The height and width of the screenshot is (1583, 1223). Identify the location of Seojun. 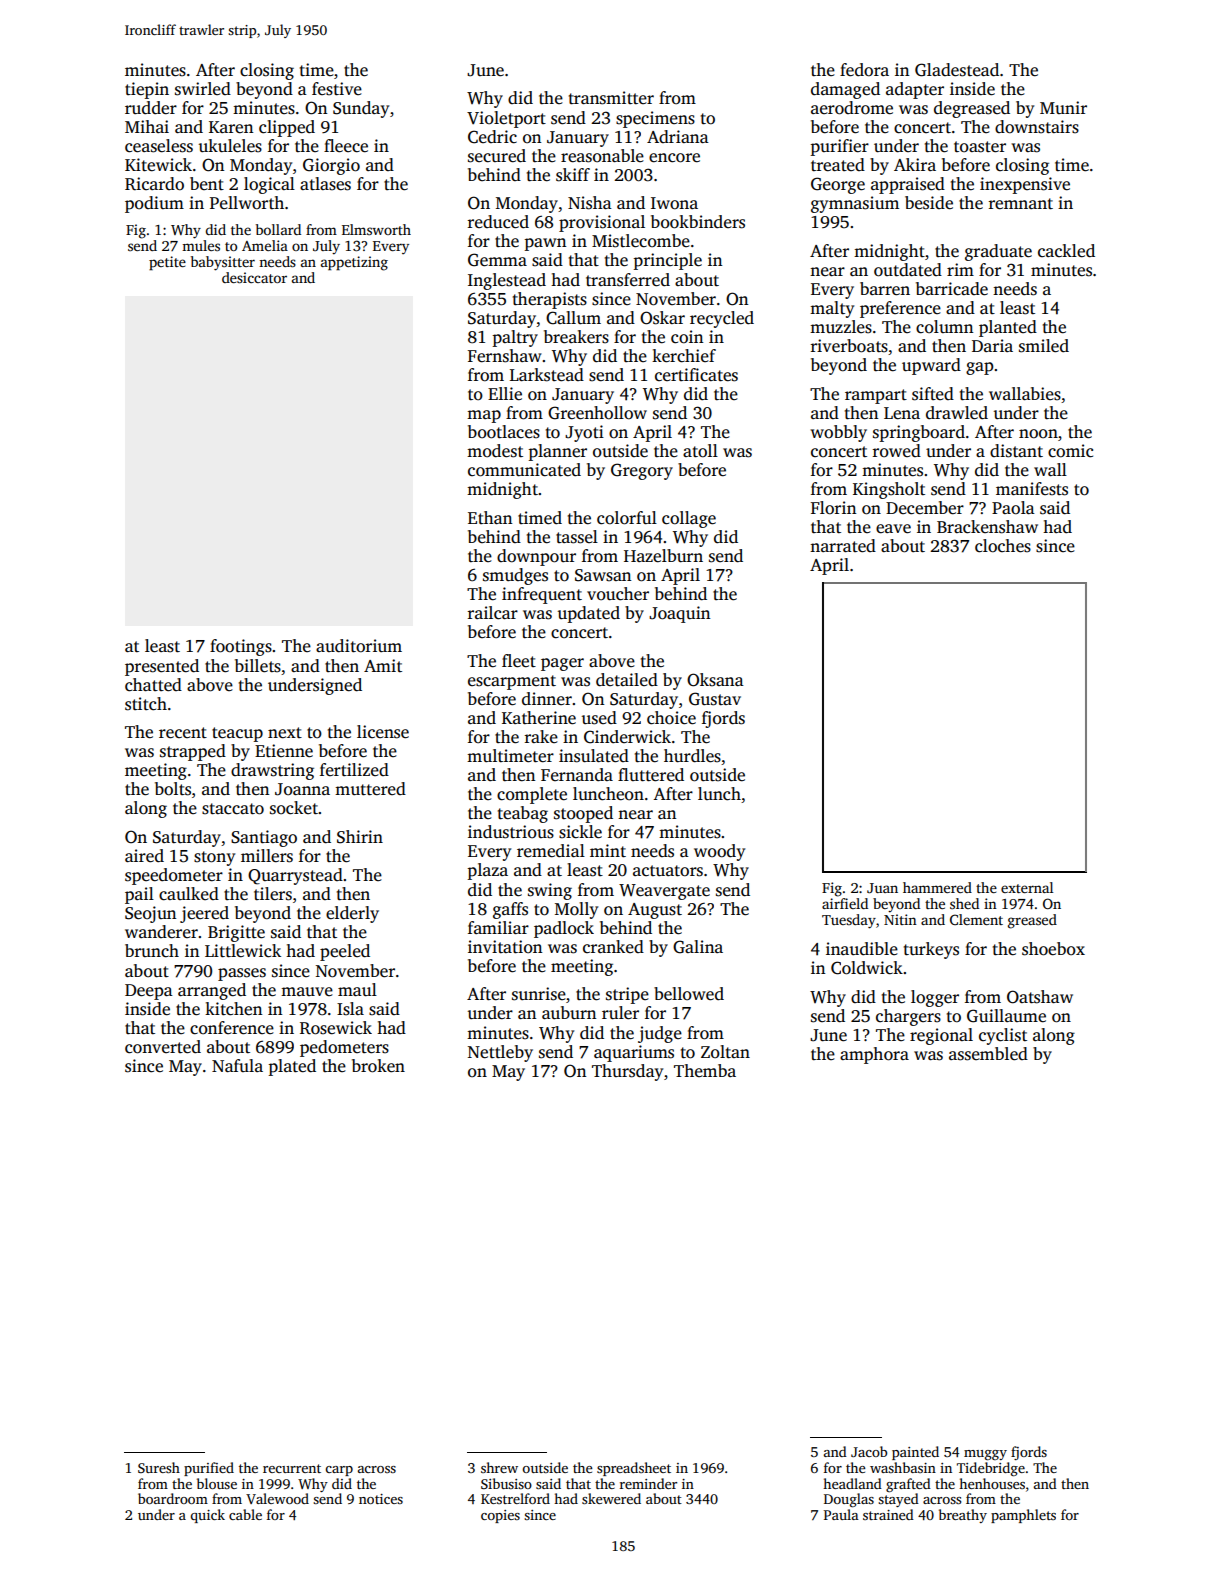
(150, 914).
